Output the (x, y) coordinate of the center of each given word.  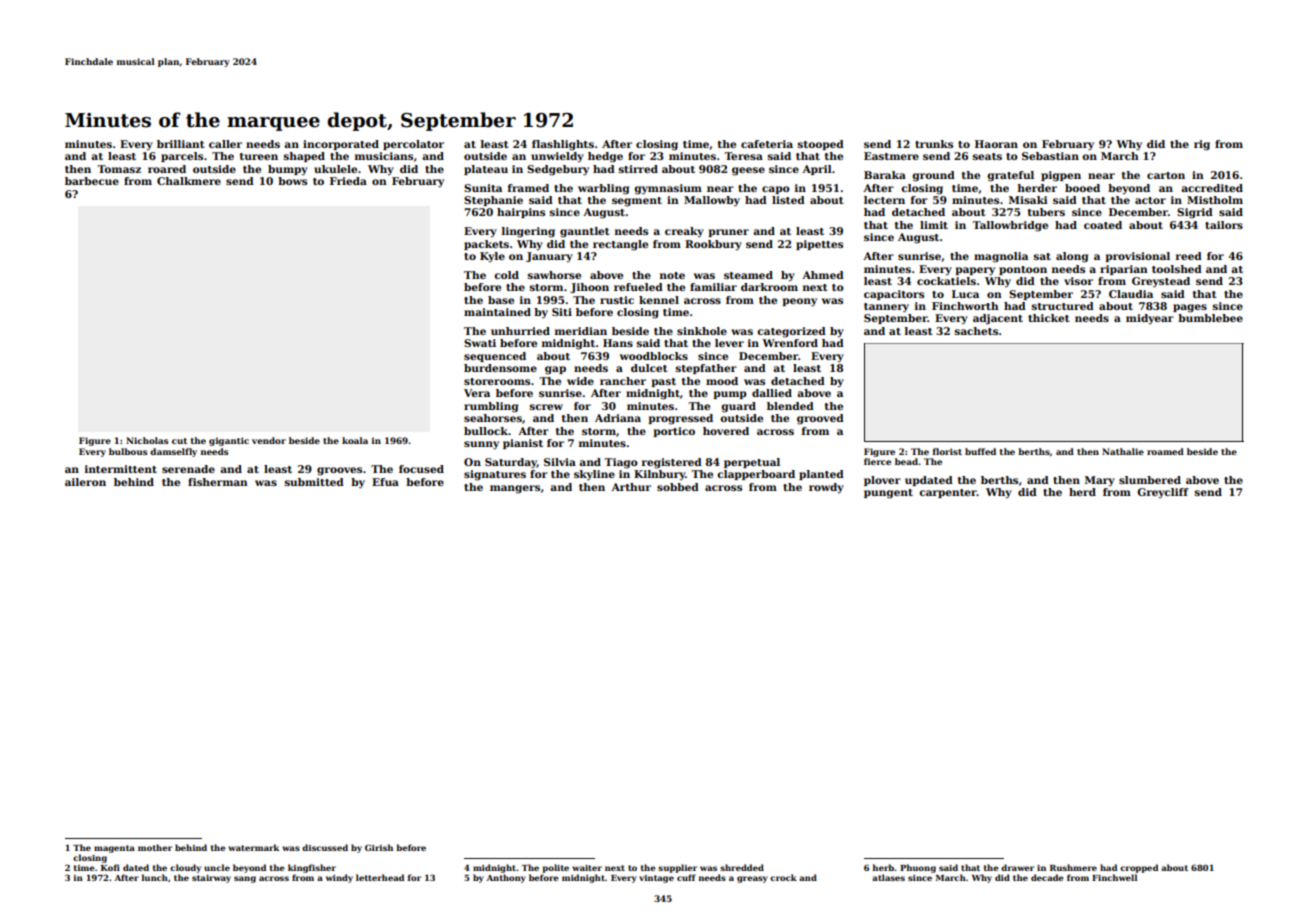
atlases (888, 877)
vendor (269, 440)
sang (245, 879)
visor (1078, 281)
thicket (1049, 318)
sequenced (495, 357)
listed (788, 200)
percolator (413, 145)
